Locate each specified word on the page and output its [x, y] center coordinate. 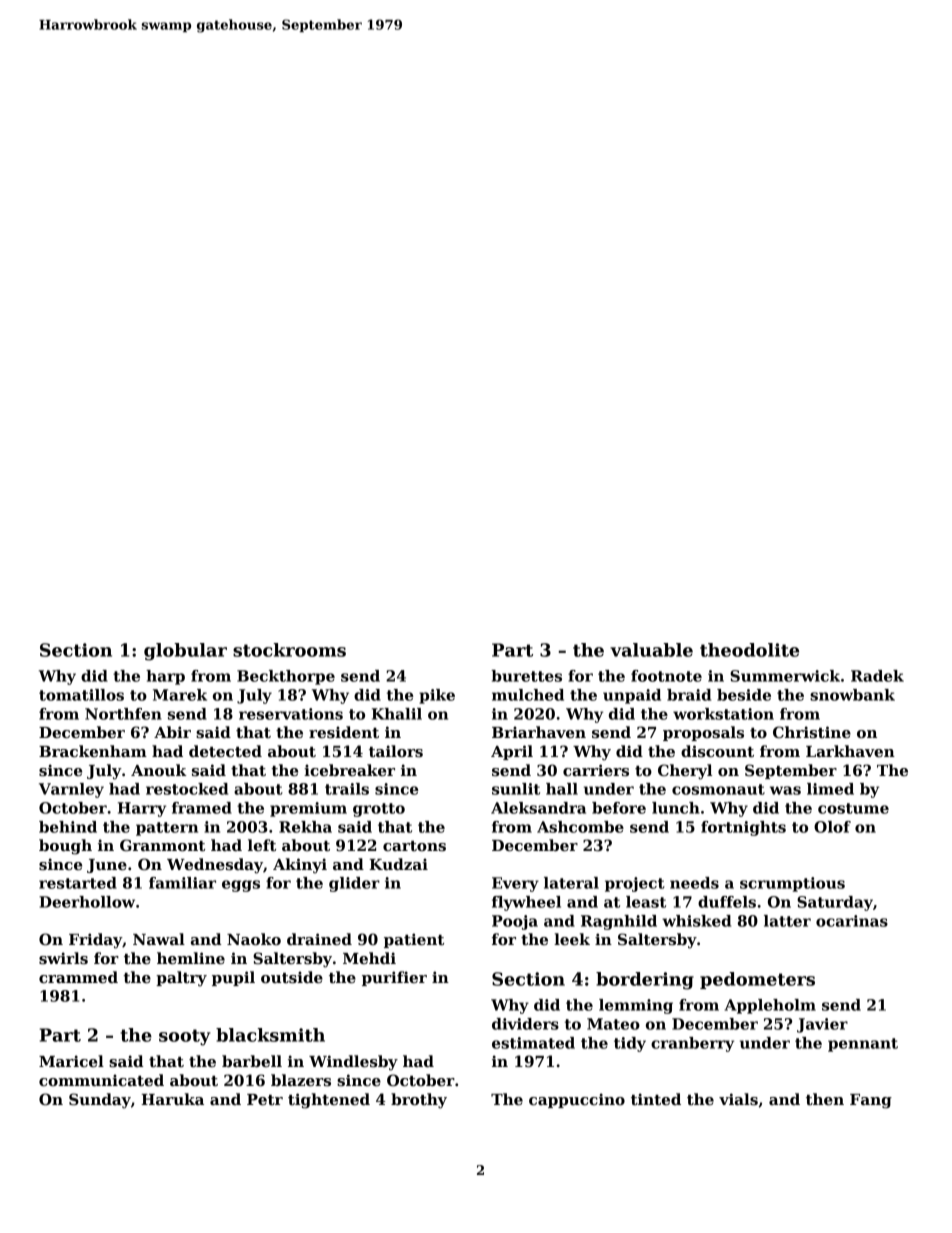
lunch [676, 808]
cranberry [692, 1044]
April [512, 752]
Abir [172, 732]
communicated [101, 1080]
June [107, 866]
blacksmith [270, 1035]
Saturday [835, 903]
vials [738, 1099]
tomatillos [81, 695]
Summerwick [785, 676]
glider [354, 884]
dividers [525, 1024]
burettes [526, 676]
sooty [185, 1037]
